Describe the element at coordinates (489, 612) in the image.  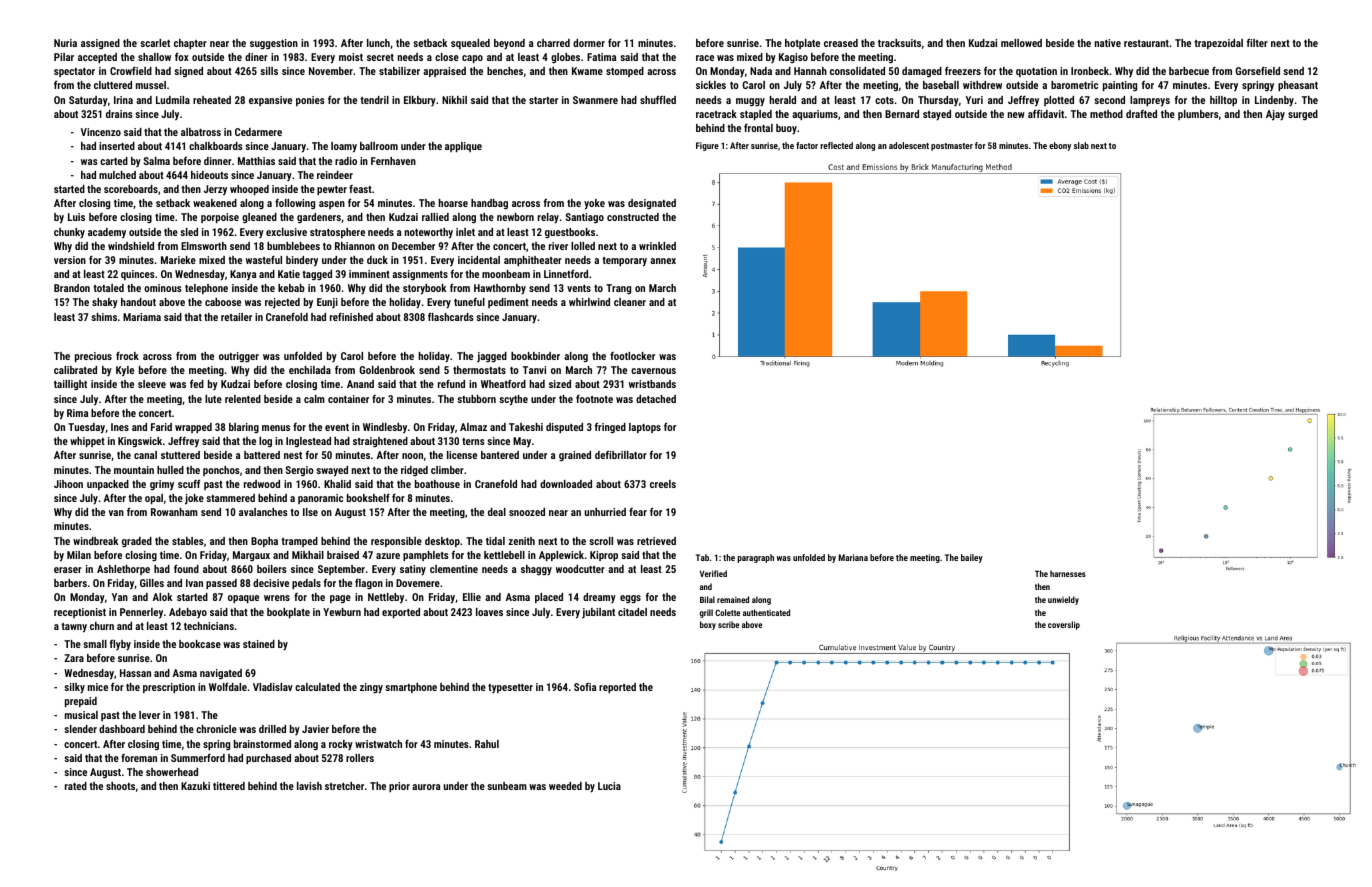
I see `loaves` at that location.
